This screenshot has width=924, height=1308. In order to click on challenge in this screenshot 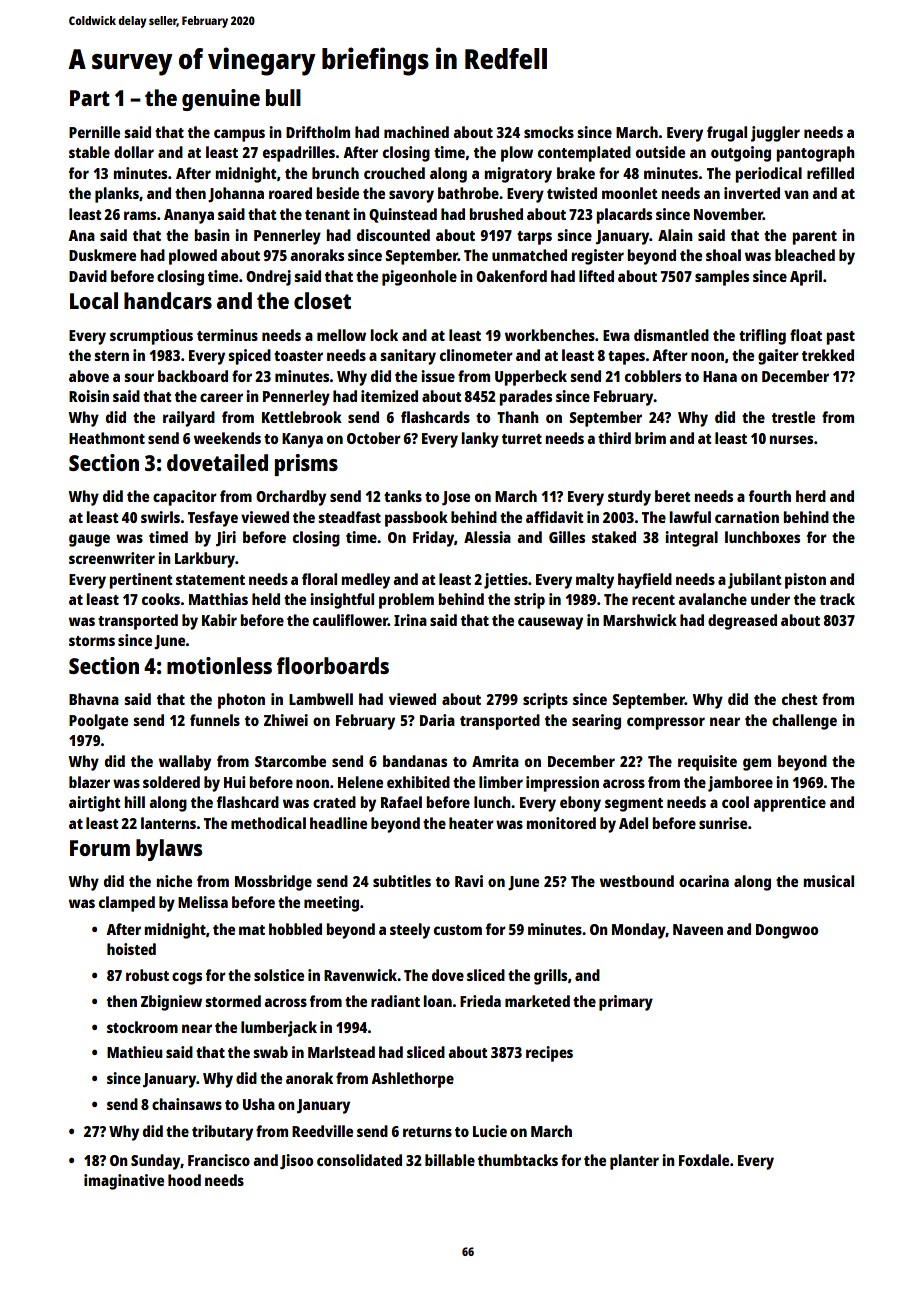, I will do `click(804, 722)`.
